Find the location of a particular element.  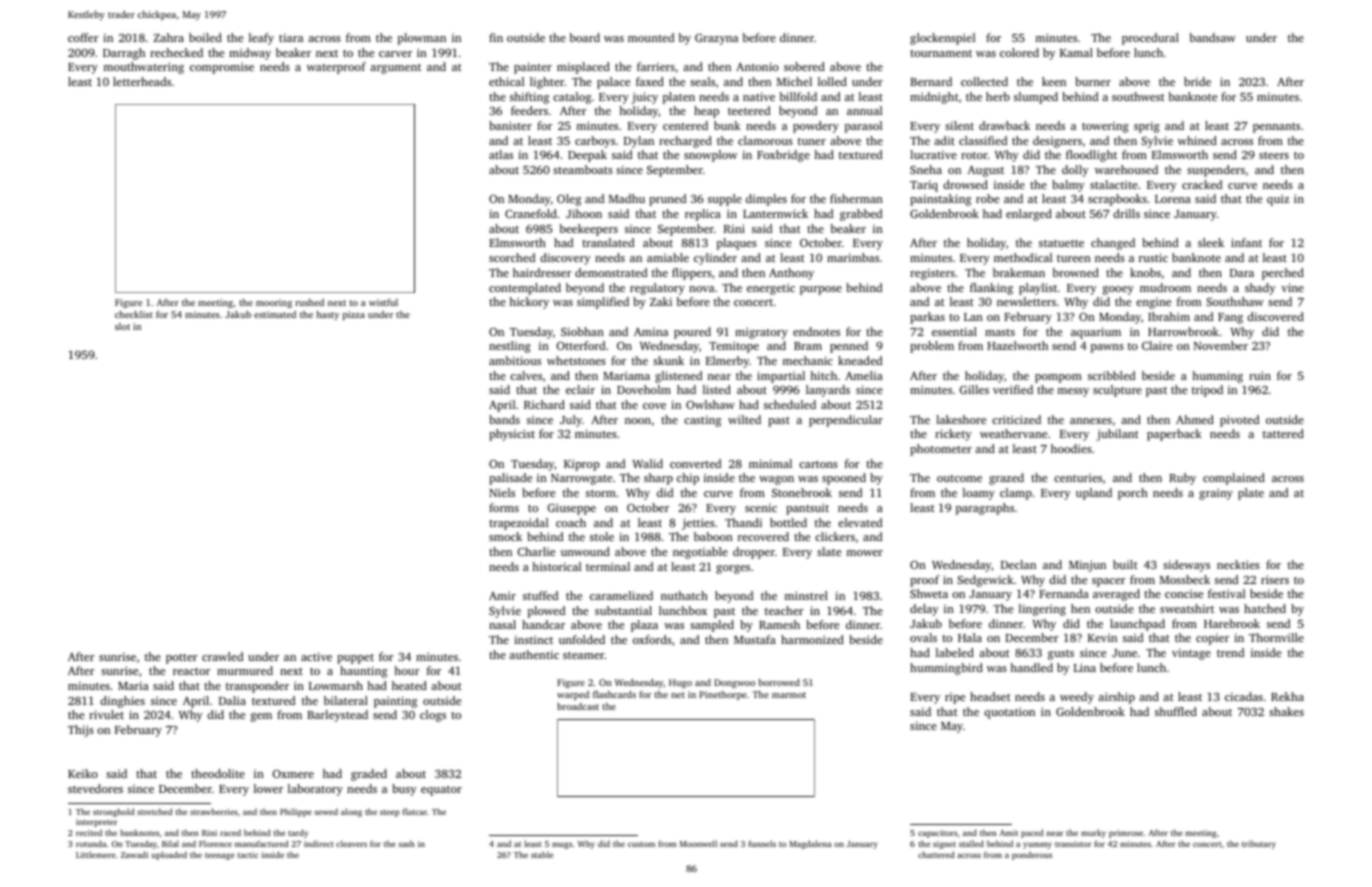

Grazyna is located at coordinates (716, 39).
